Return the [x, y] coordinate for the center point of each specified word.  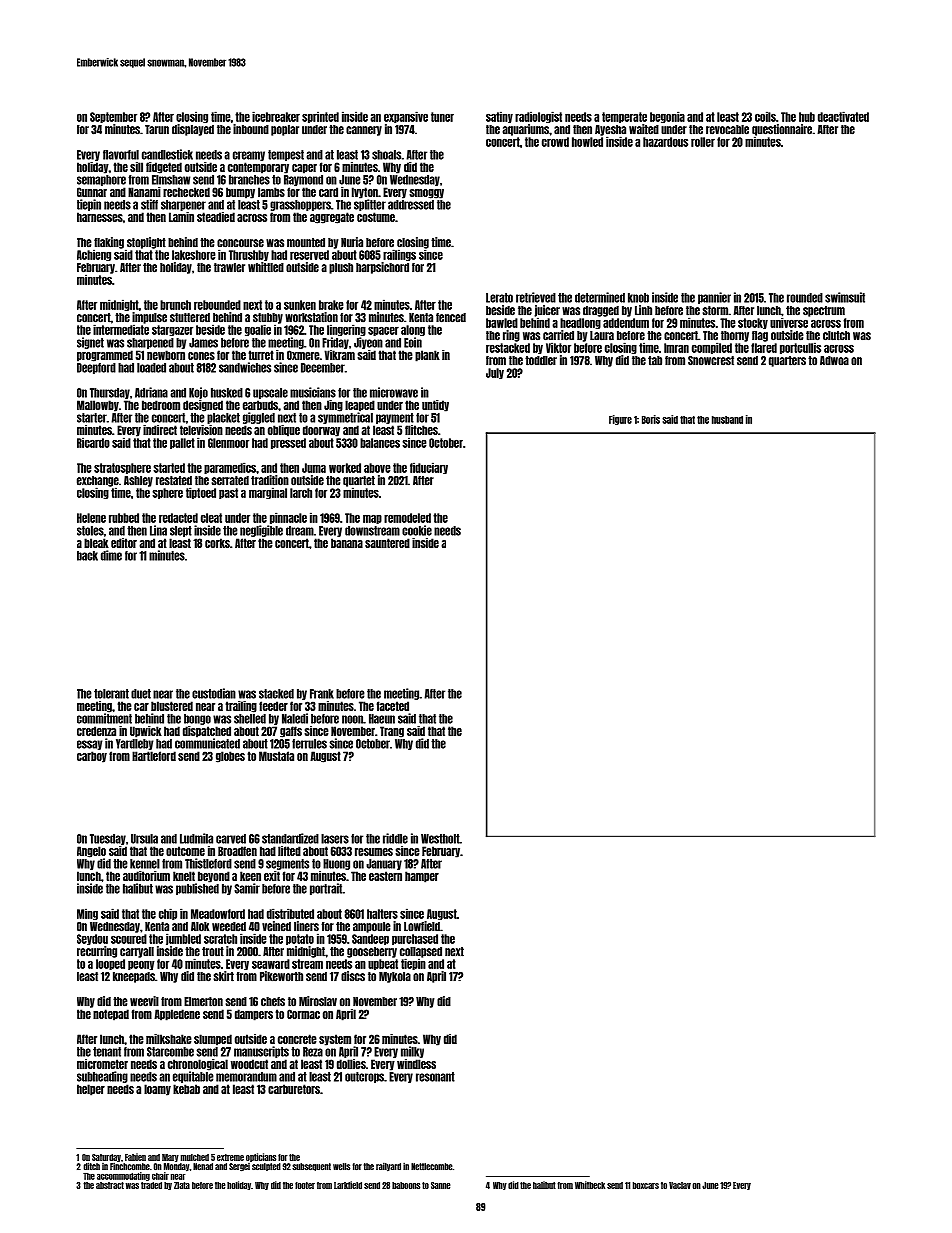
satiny [499, 117]
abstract [110, 1185]
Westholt [440, 839]
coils [765, 116]
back [87, 556]
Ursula [144, 839]
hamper [422, 877]
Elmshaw [171, 180]
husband [727, 420]
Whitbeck [590, 1185]
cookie [417, 530]
